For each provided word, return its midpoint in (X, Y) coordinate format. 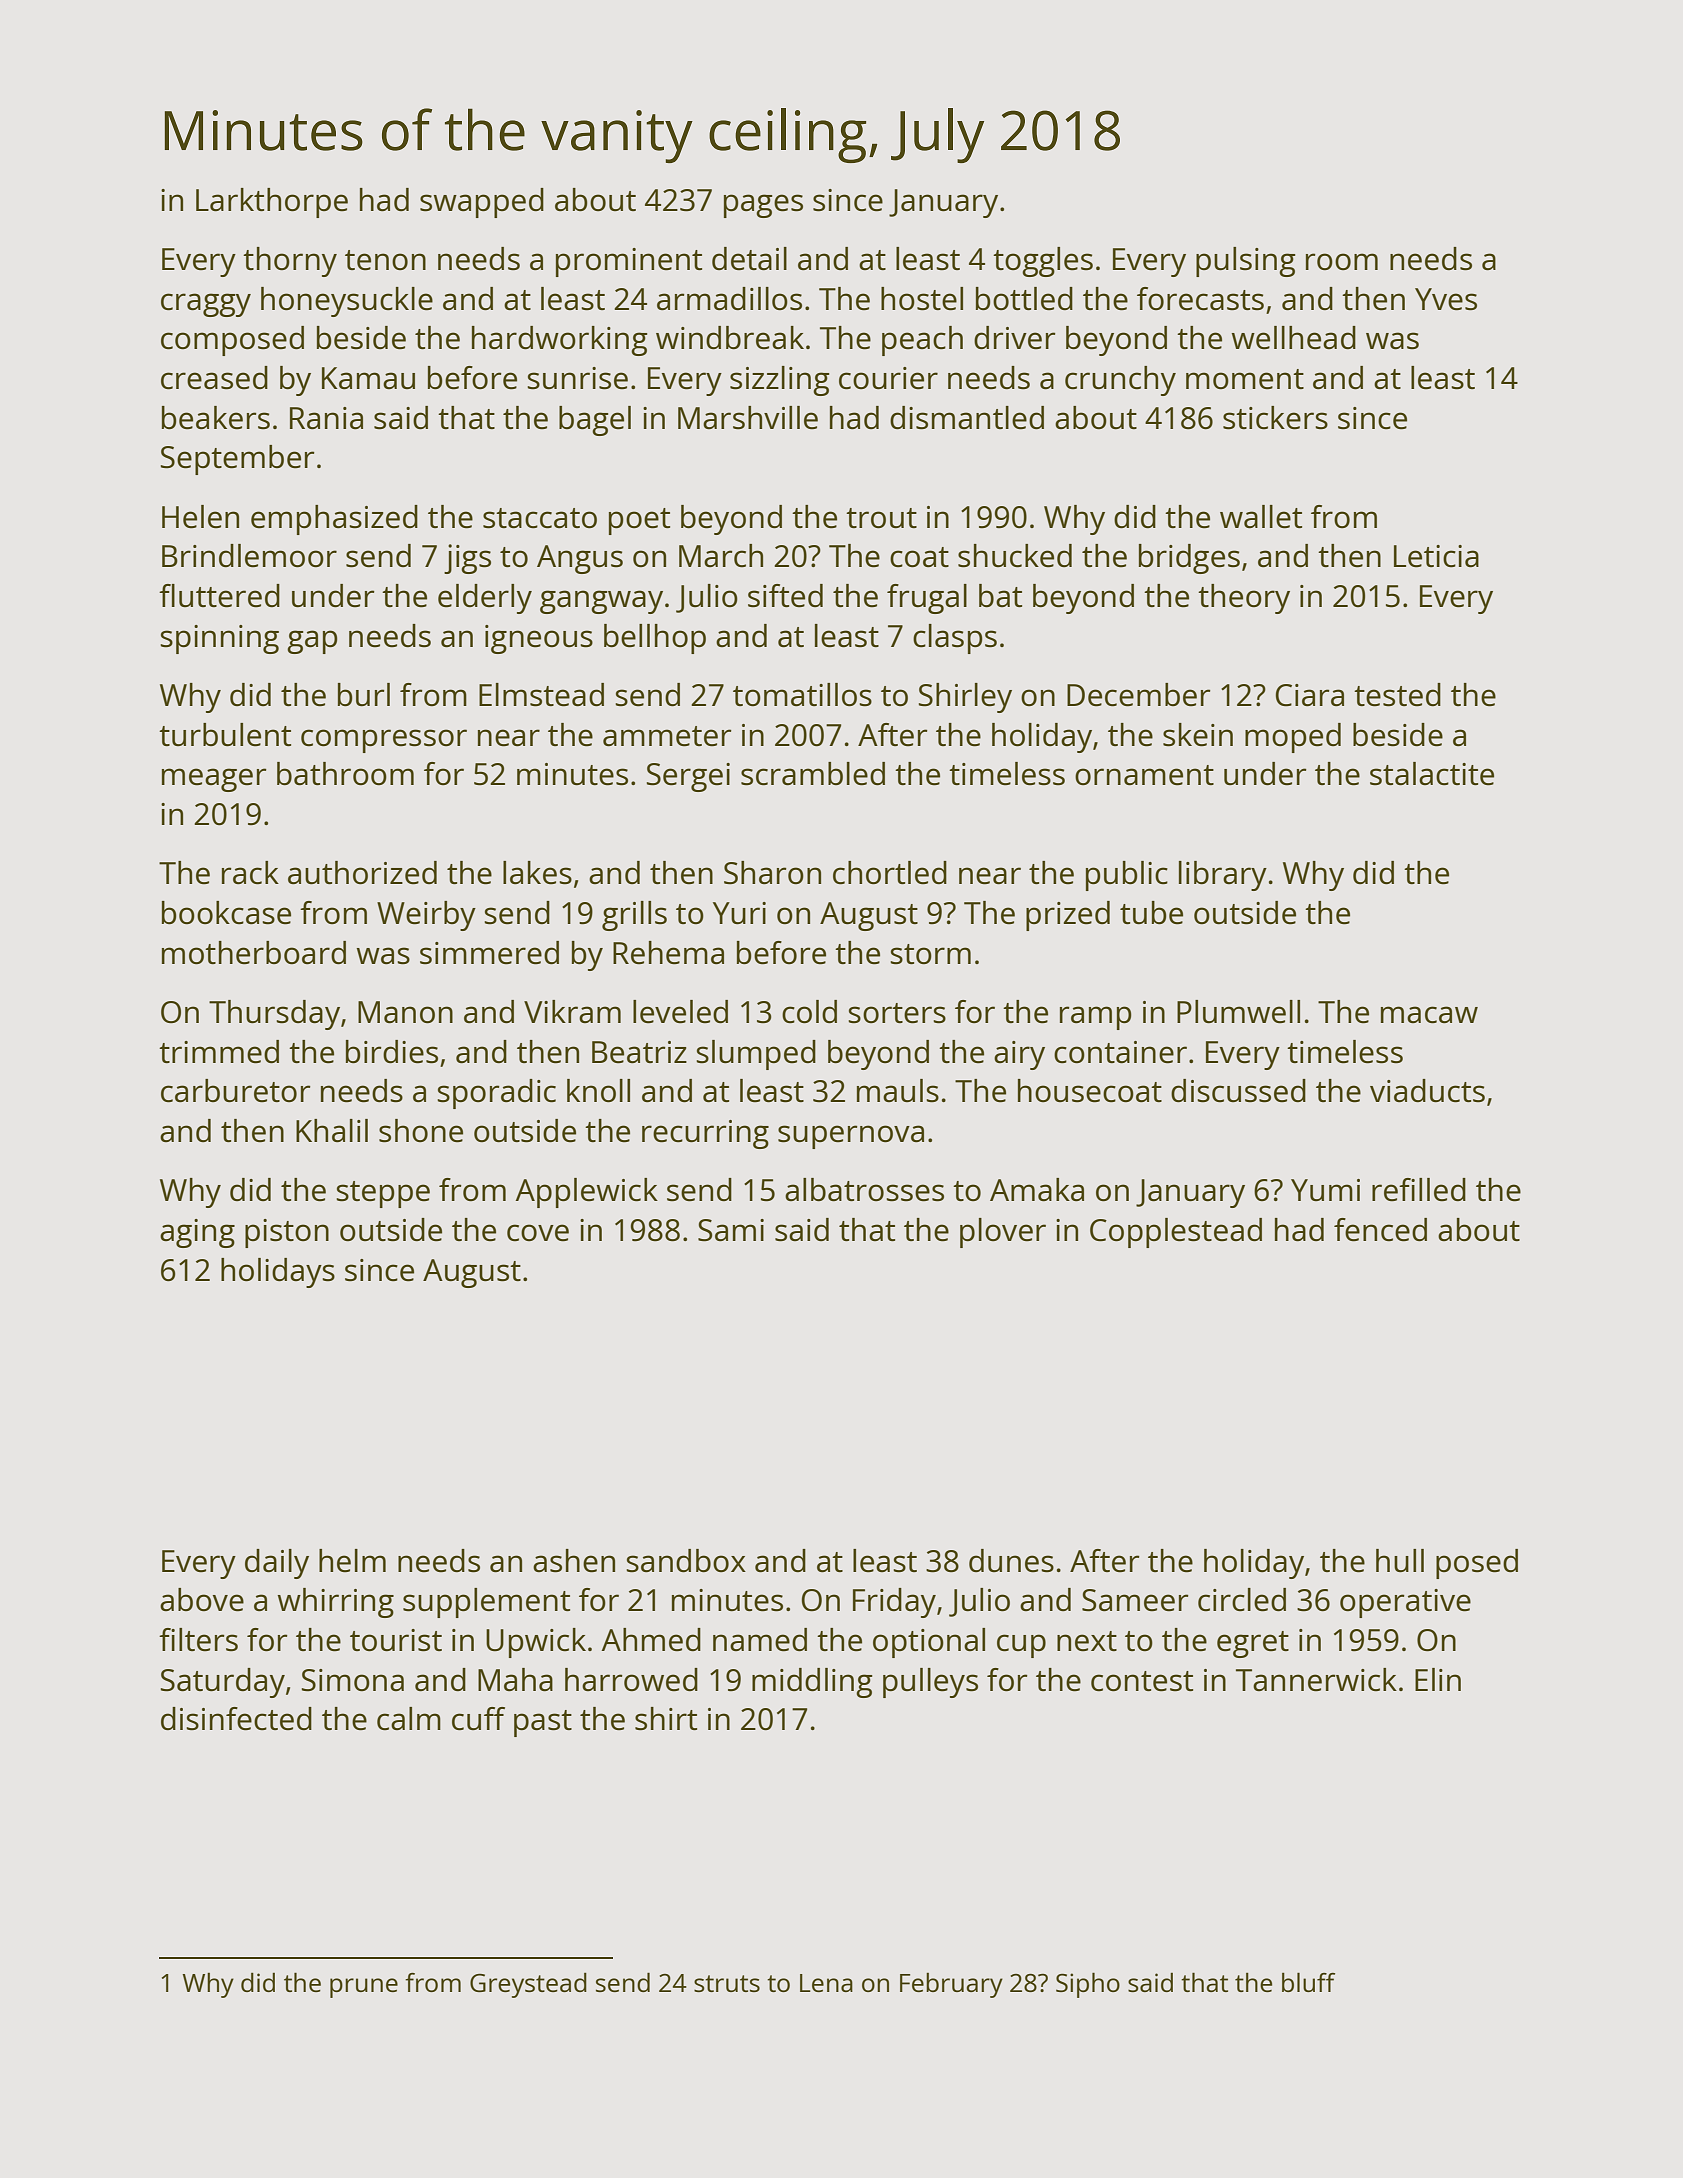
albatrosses (864, 1190)
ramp (1096, 1018)
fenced (1380, 1230)
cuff (478, 1719)
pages (763, 206)
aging (197, 1233)
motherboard (254, 953)
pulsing (1246, 262)
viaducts (1427, 1091)
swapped (482, 203)
